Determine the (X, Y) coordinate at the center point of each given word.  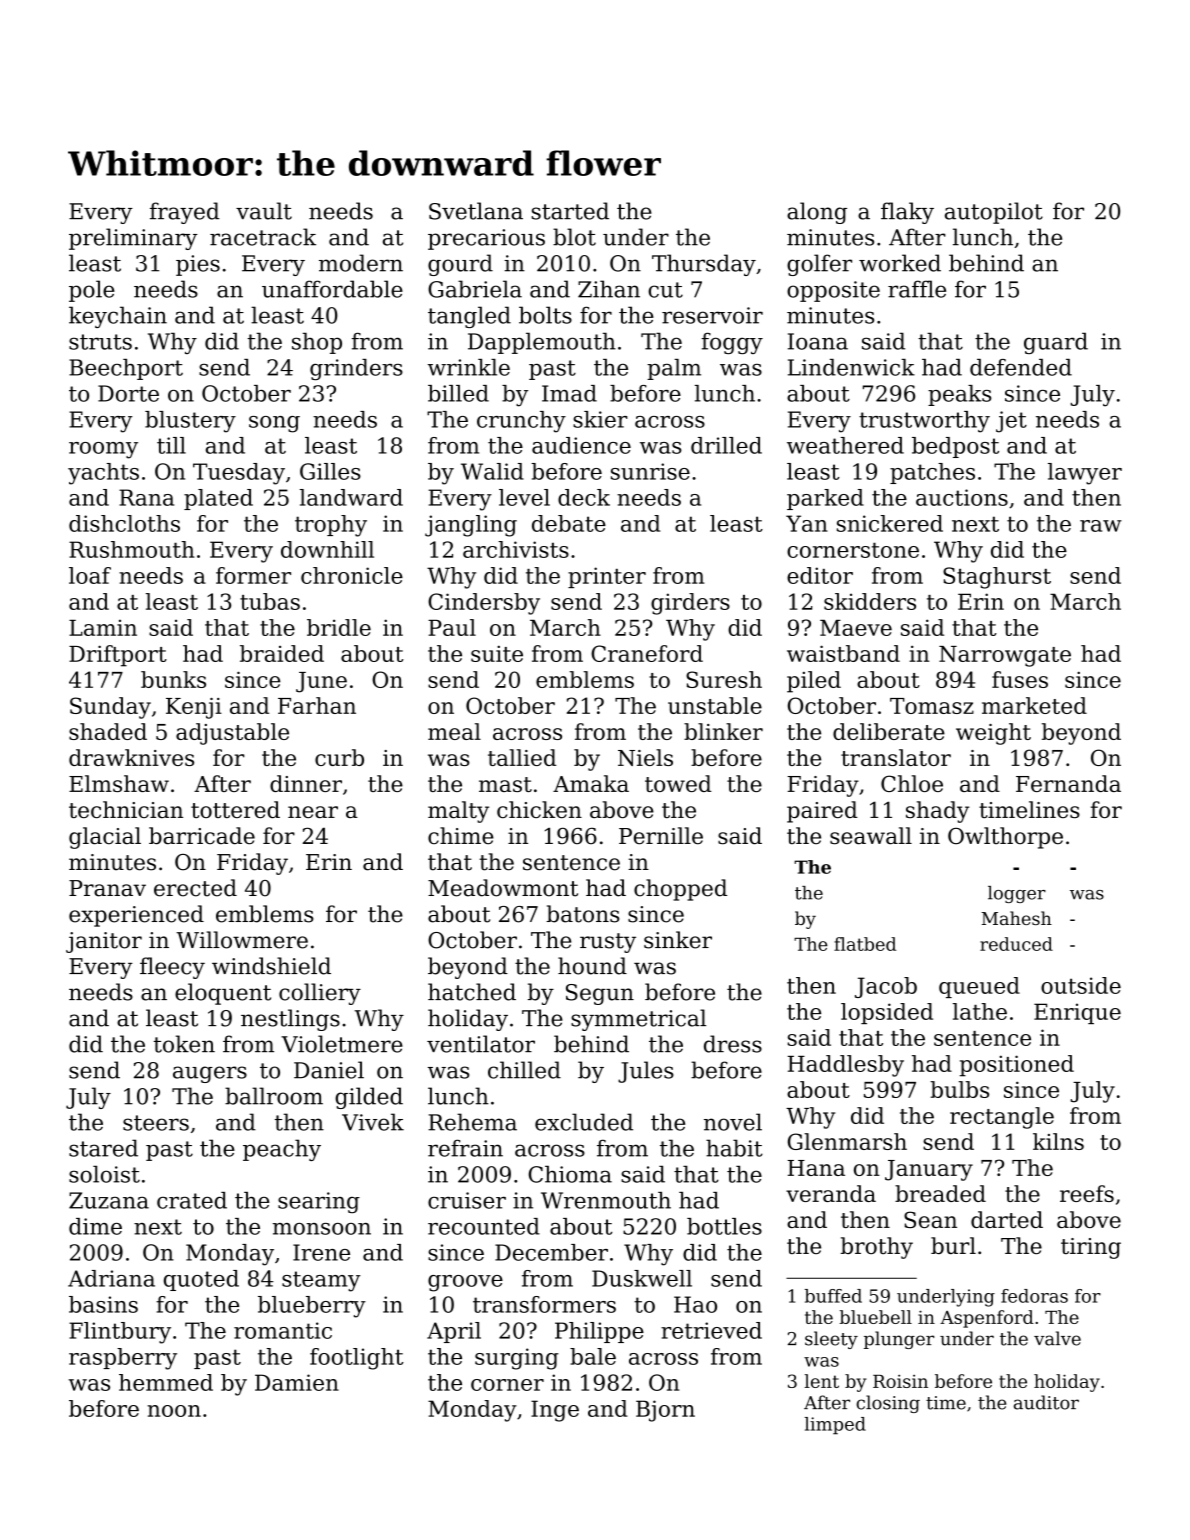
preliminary (133, 239)
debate (569, 523)
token (184, 1044)
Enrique (1077, 1013)
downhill (327, 549)
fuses (1020, 679)
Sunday (110, 708)
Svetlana (476, 211)
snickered (890, 523)
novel (733, 1122)
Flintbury (120, 1333)
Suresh (724, 679)
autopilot (994, 213)
